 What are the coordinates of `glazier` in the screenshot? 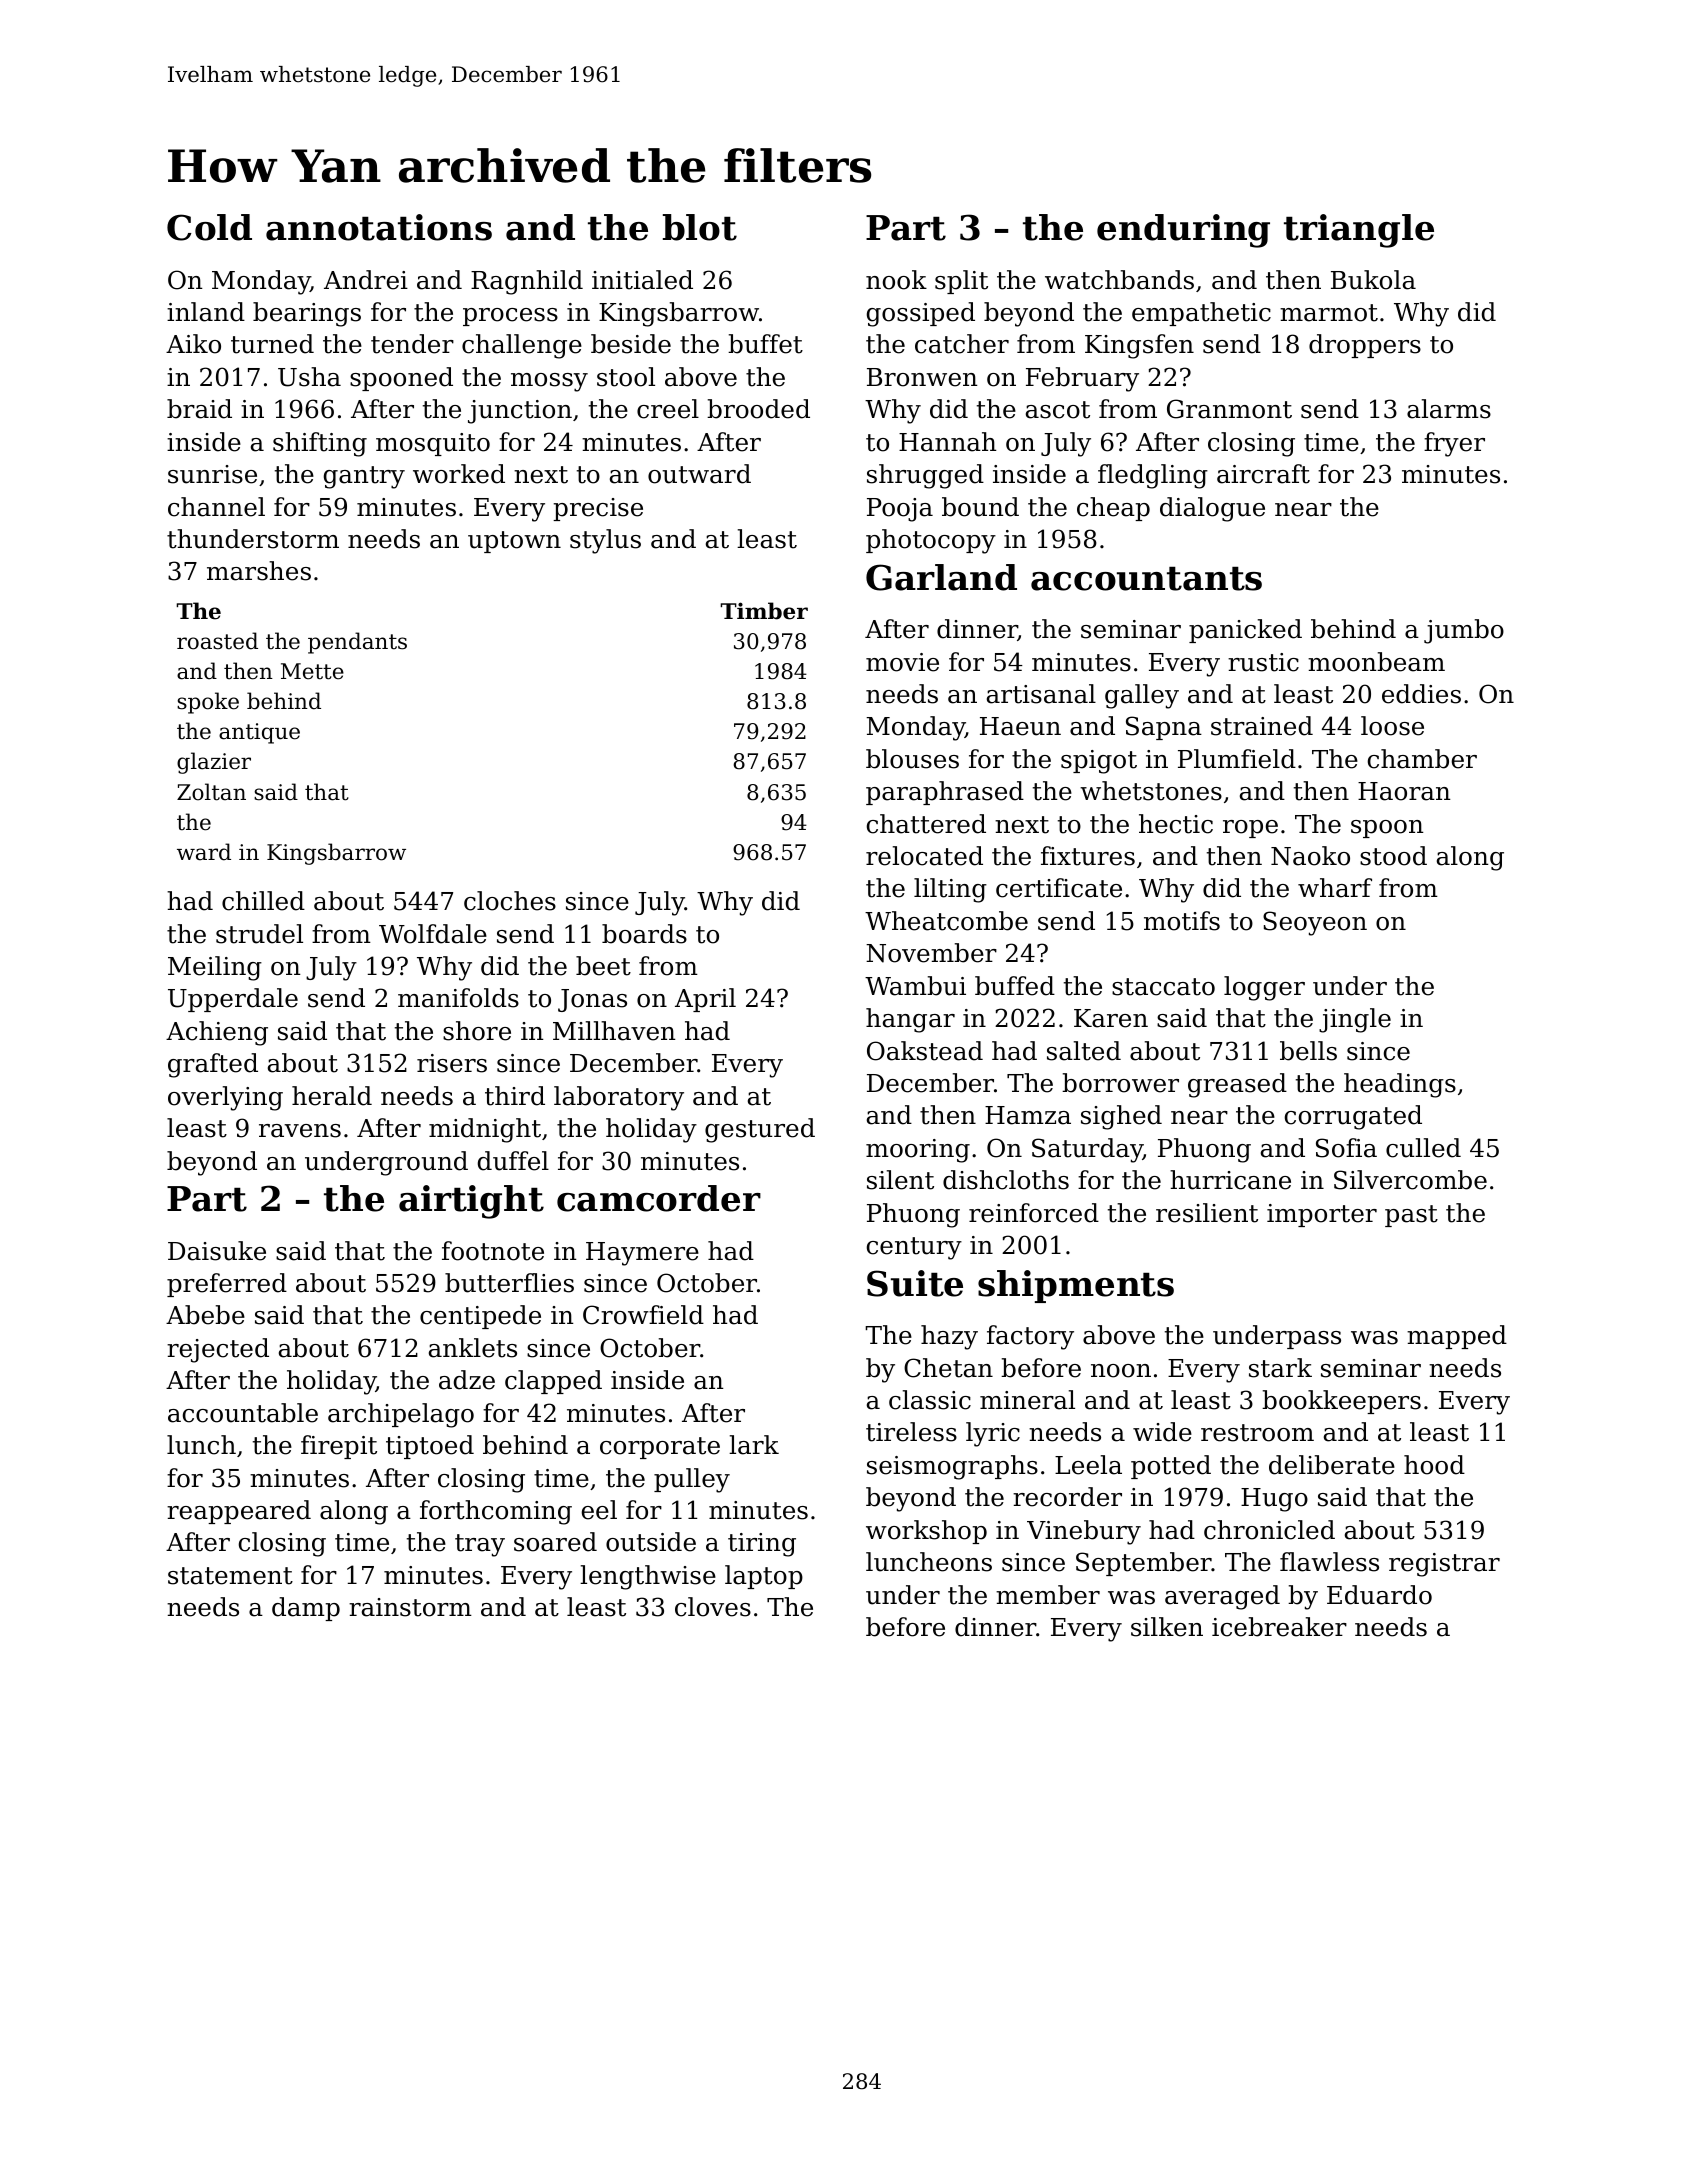 It's located at (214, 763).
